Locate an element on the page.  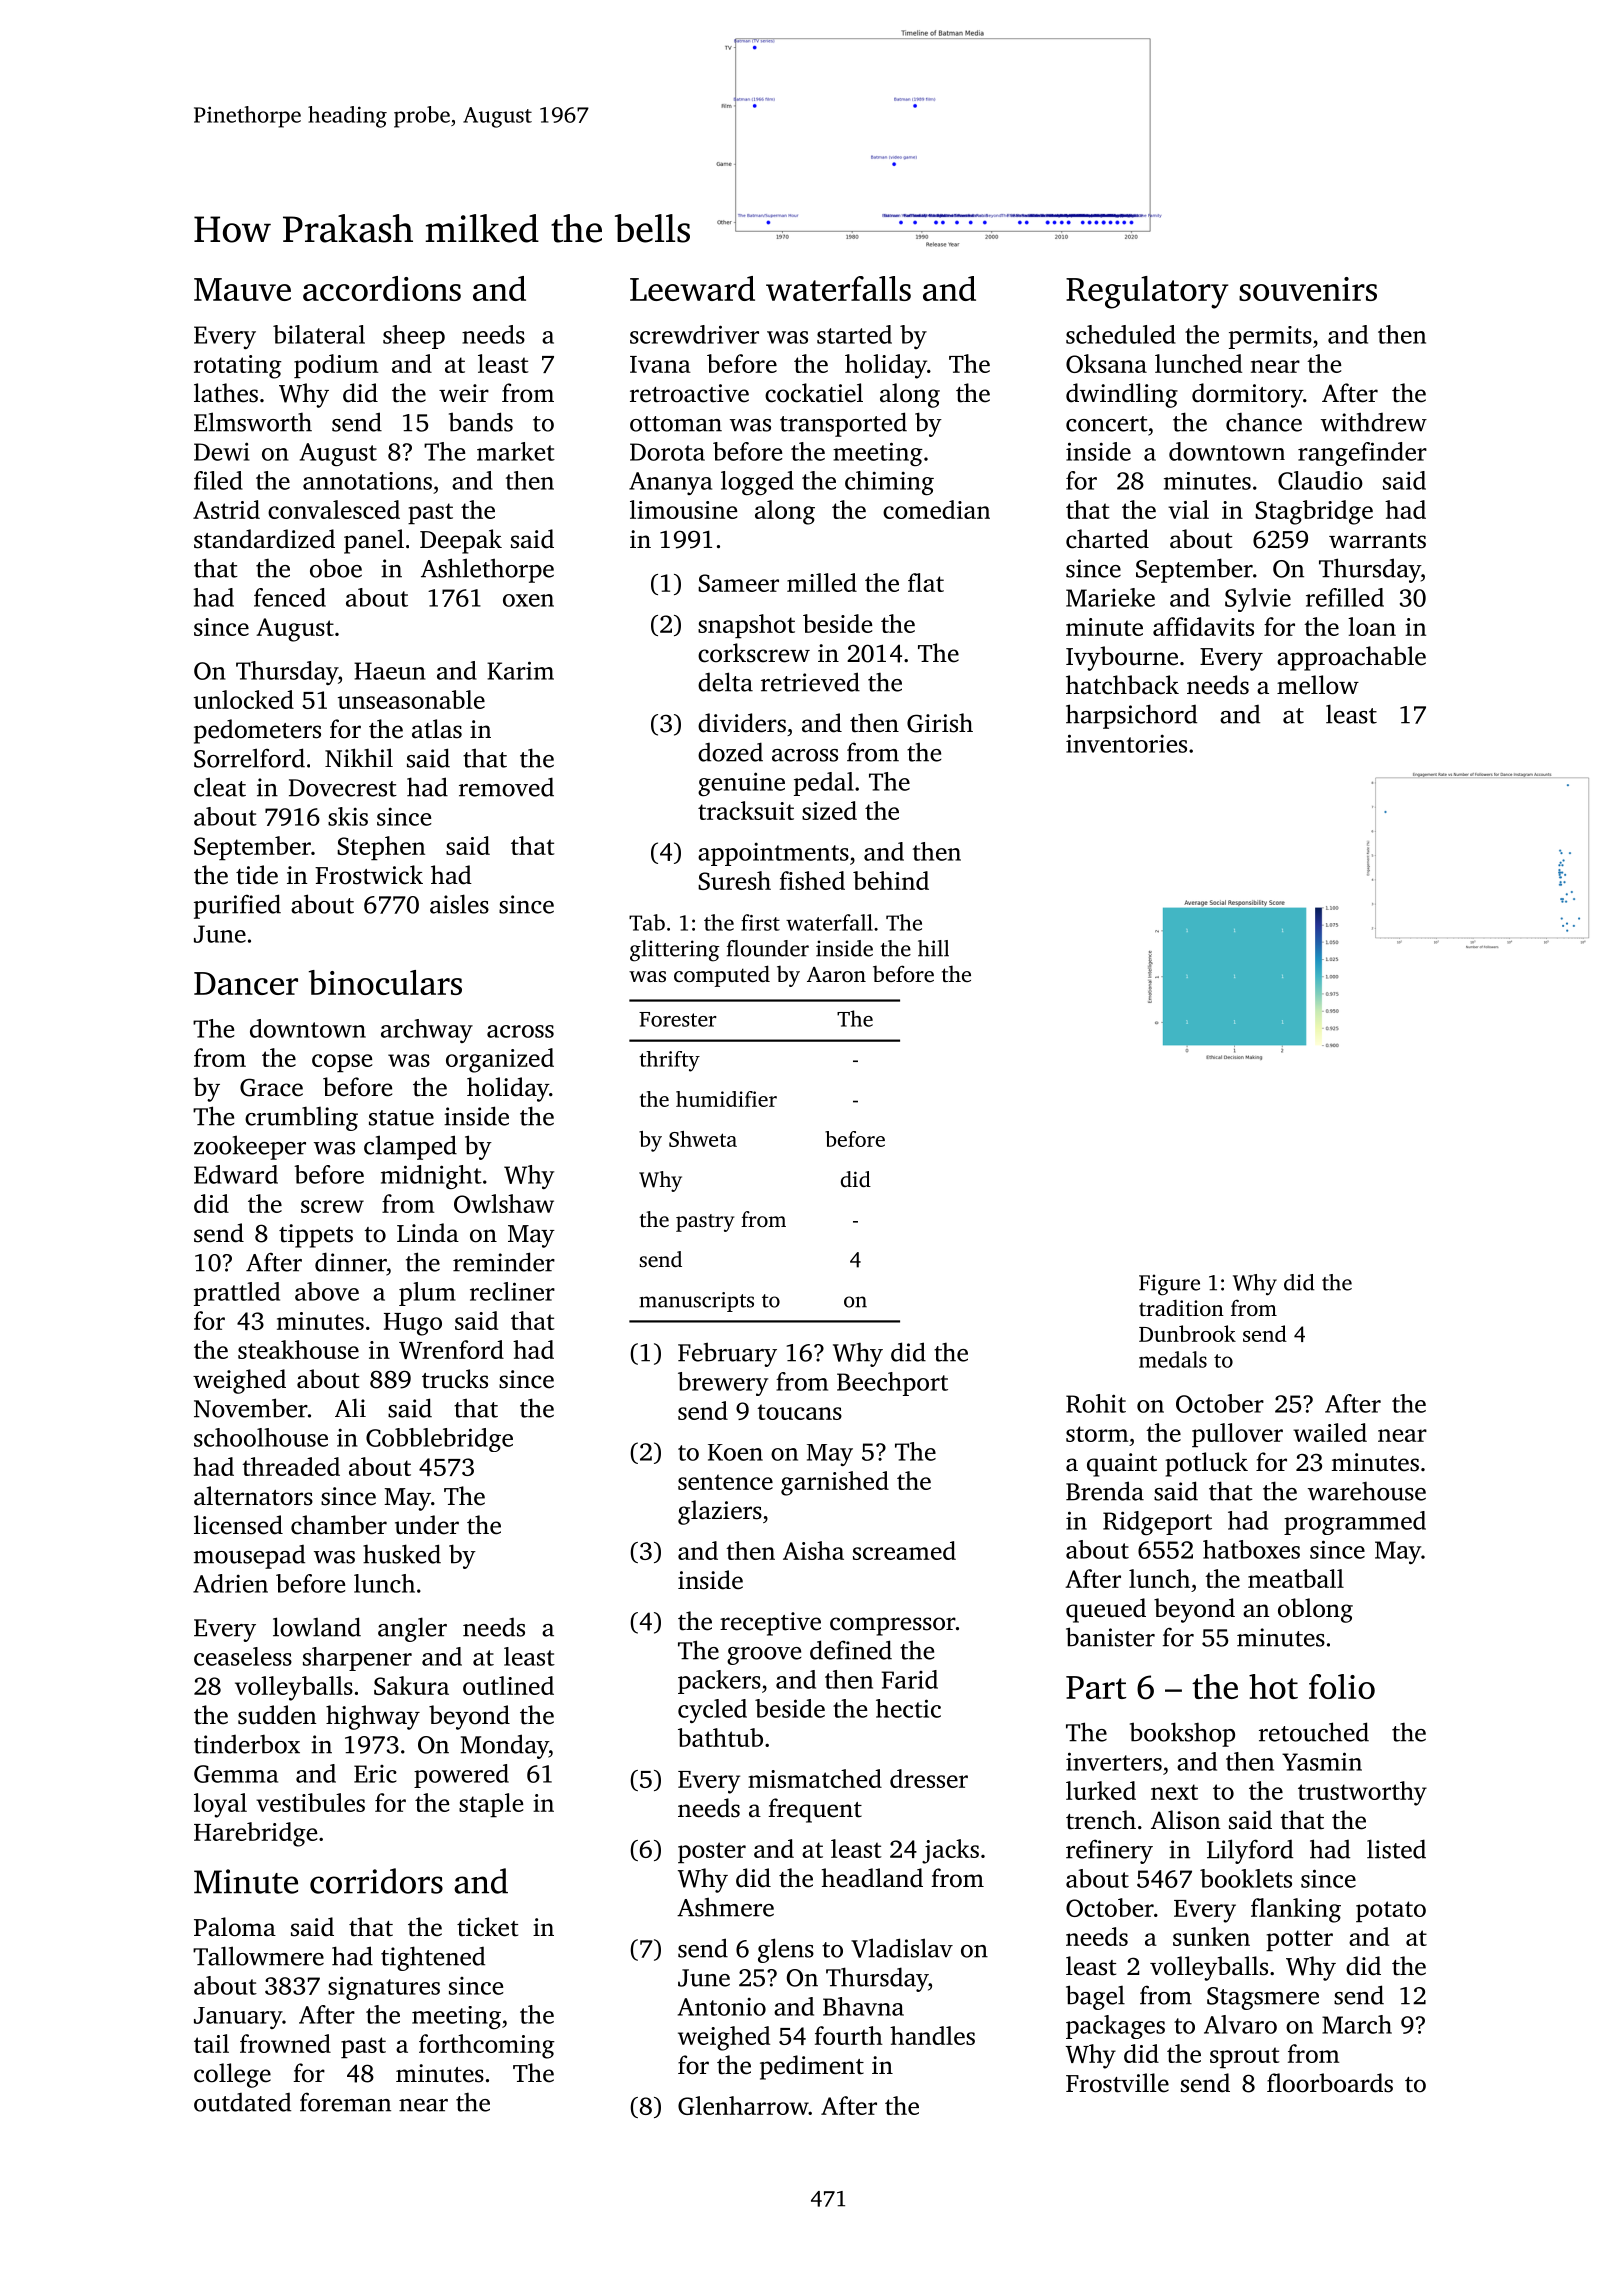
flat is located at coordinates (926, 582).
